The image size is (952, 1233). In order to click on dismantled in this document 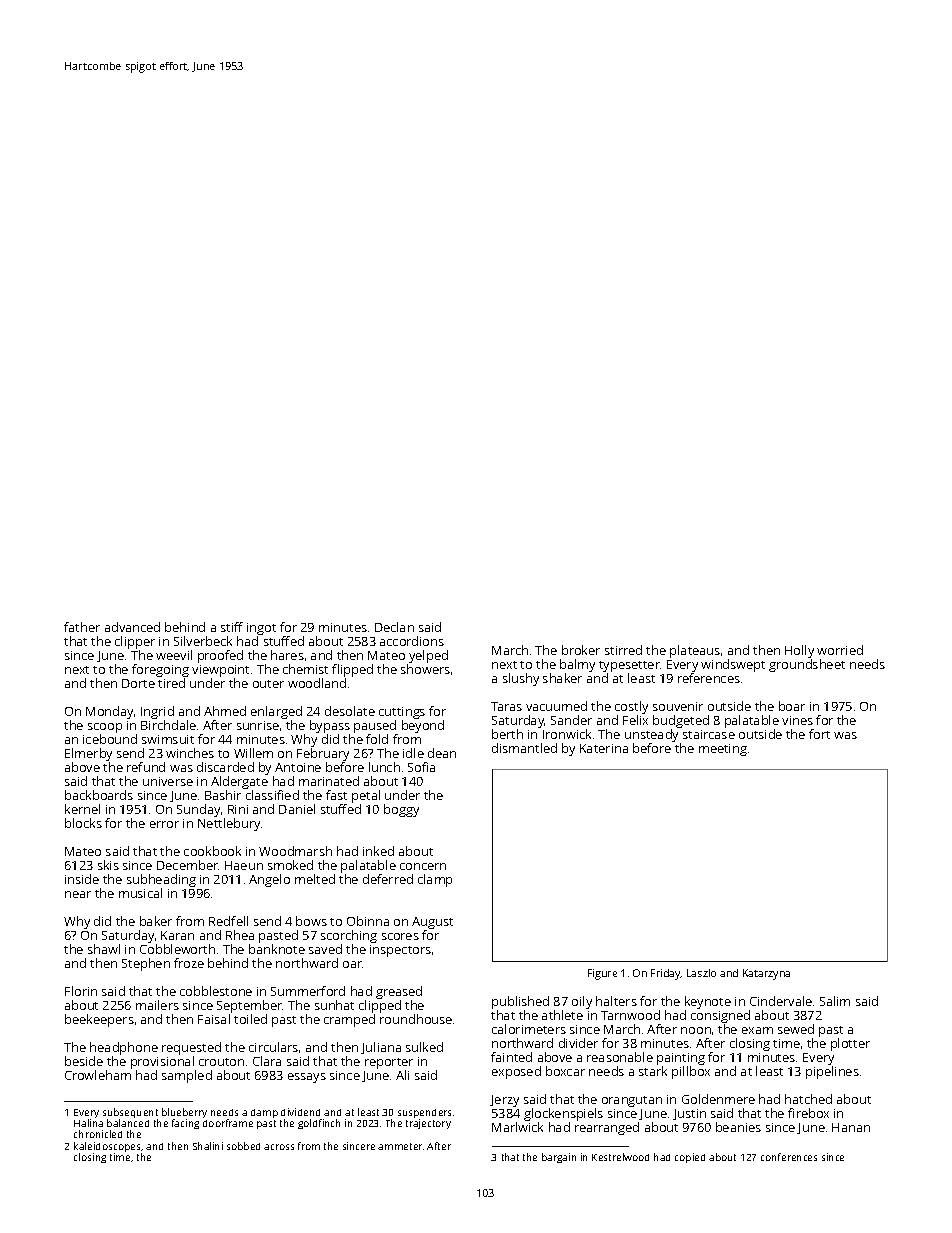, I will do `click(524, 748)`.
